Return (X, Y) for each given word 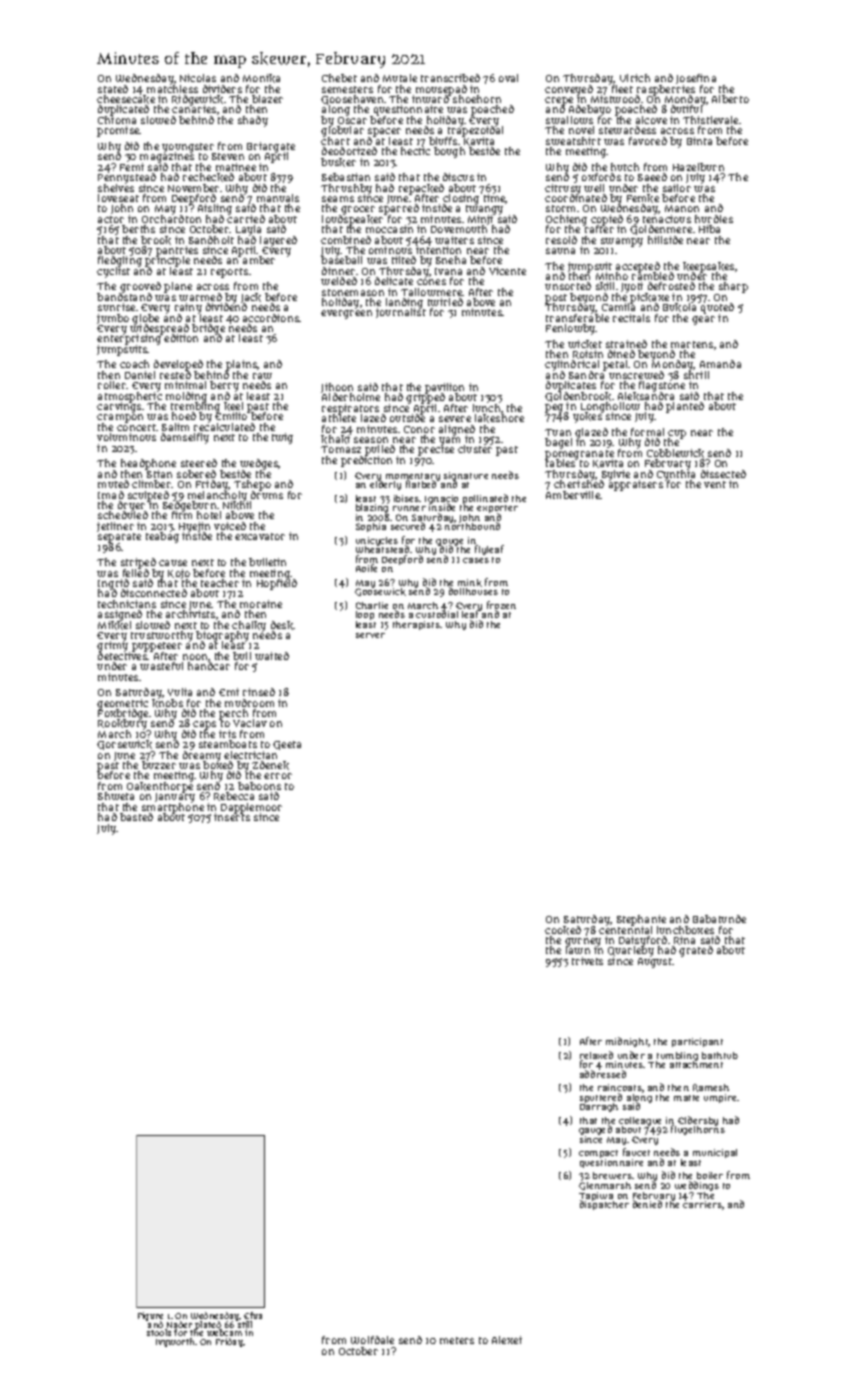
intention (438, 250)
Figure (150, 1316)
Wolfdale (372, 1340)
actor (111, 219)
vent (715, 484)
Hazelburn (698, 167)
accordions (271, 318)
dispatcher (604, 1205)
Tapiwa (596, 1196)
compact (598, 1154)
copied (607, 220)
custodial (437, 614)
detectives (123, 656)
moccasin (389, 229)
